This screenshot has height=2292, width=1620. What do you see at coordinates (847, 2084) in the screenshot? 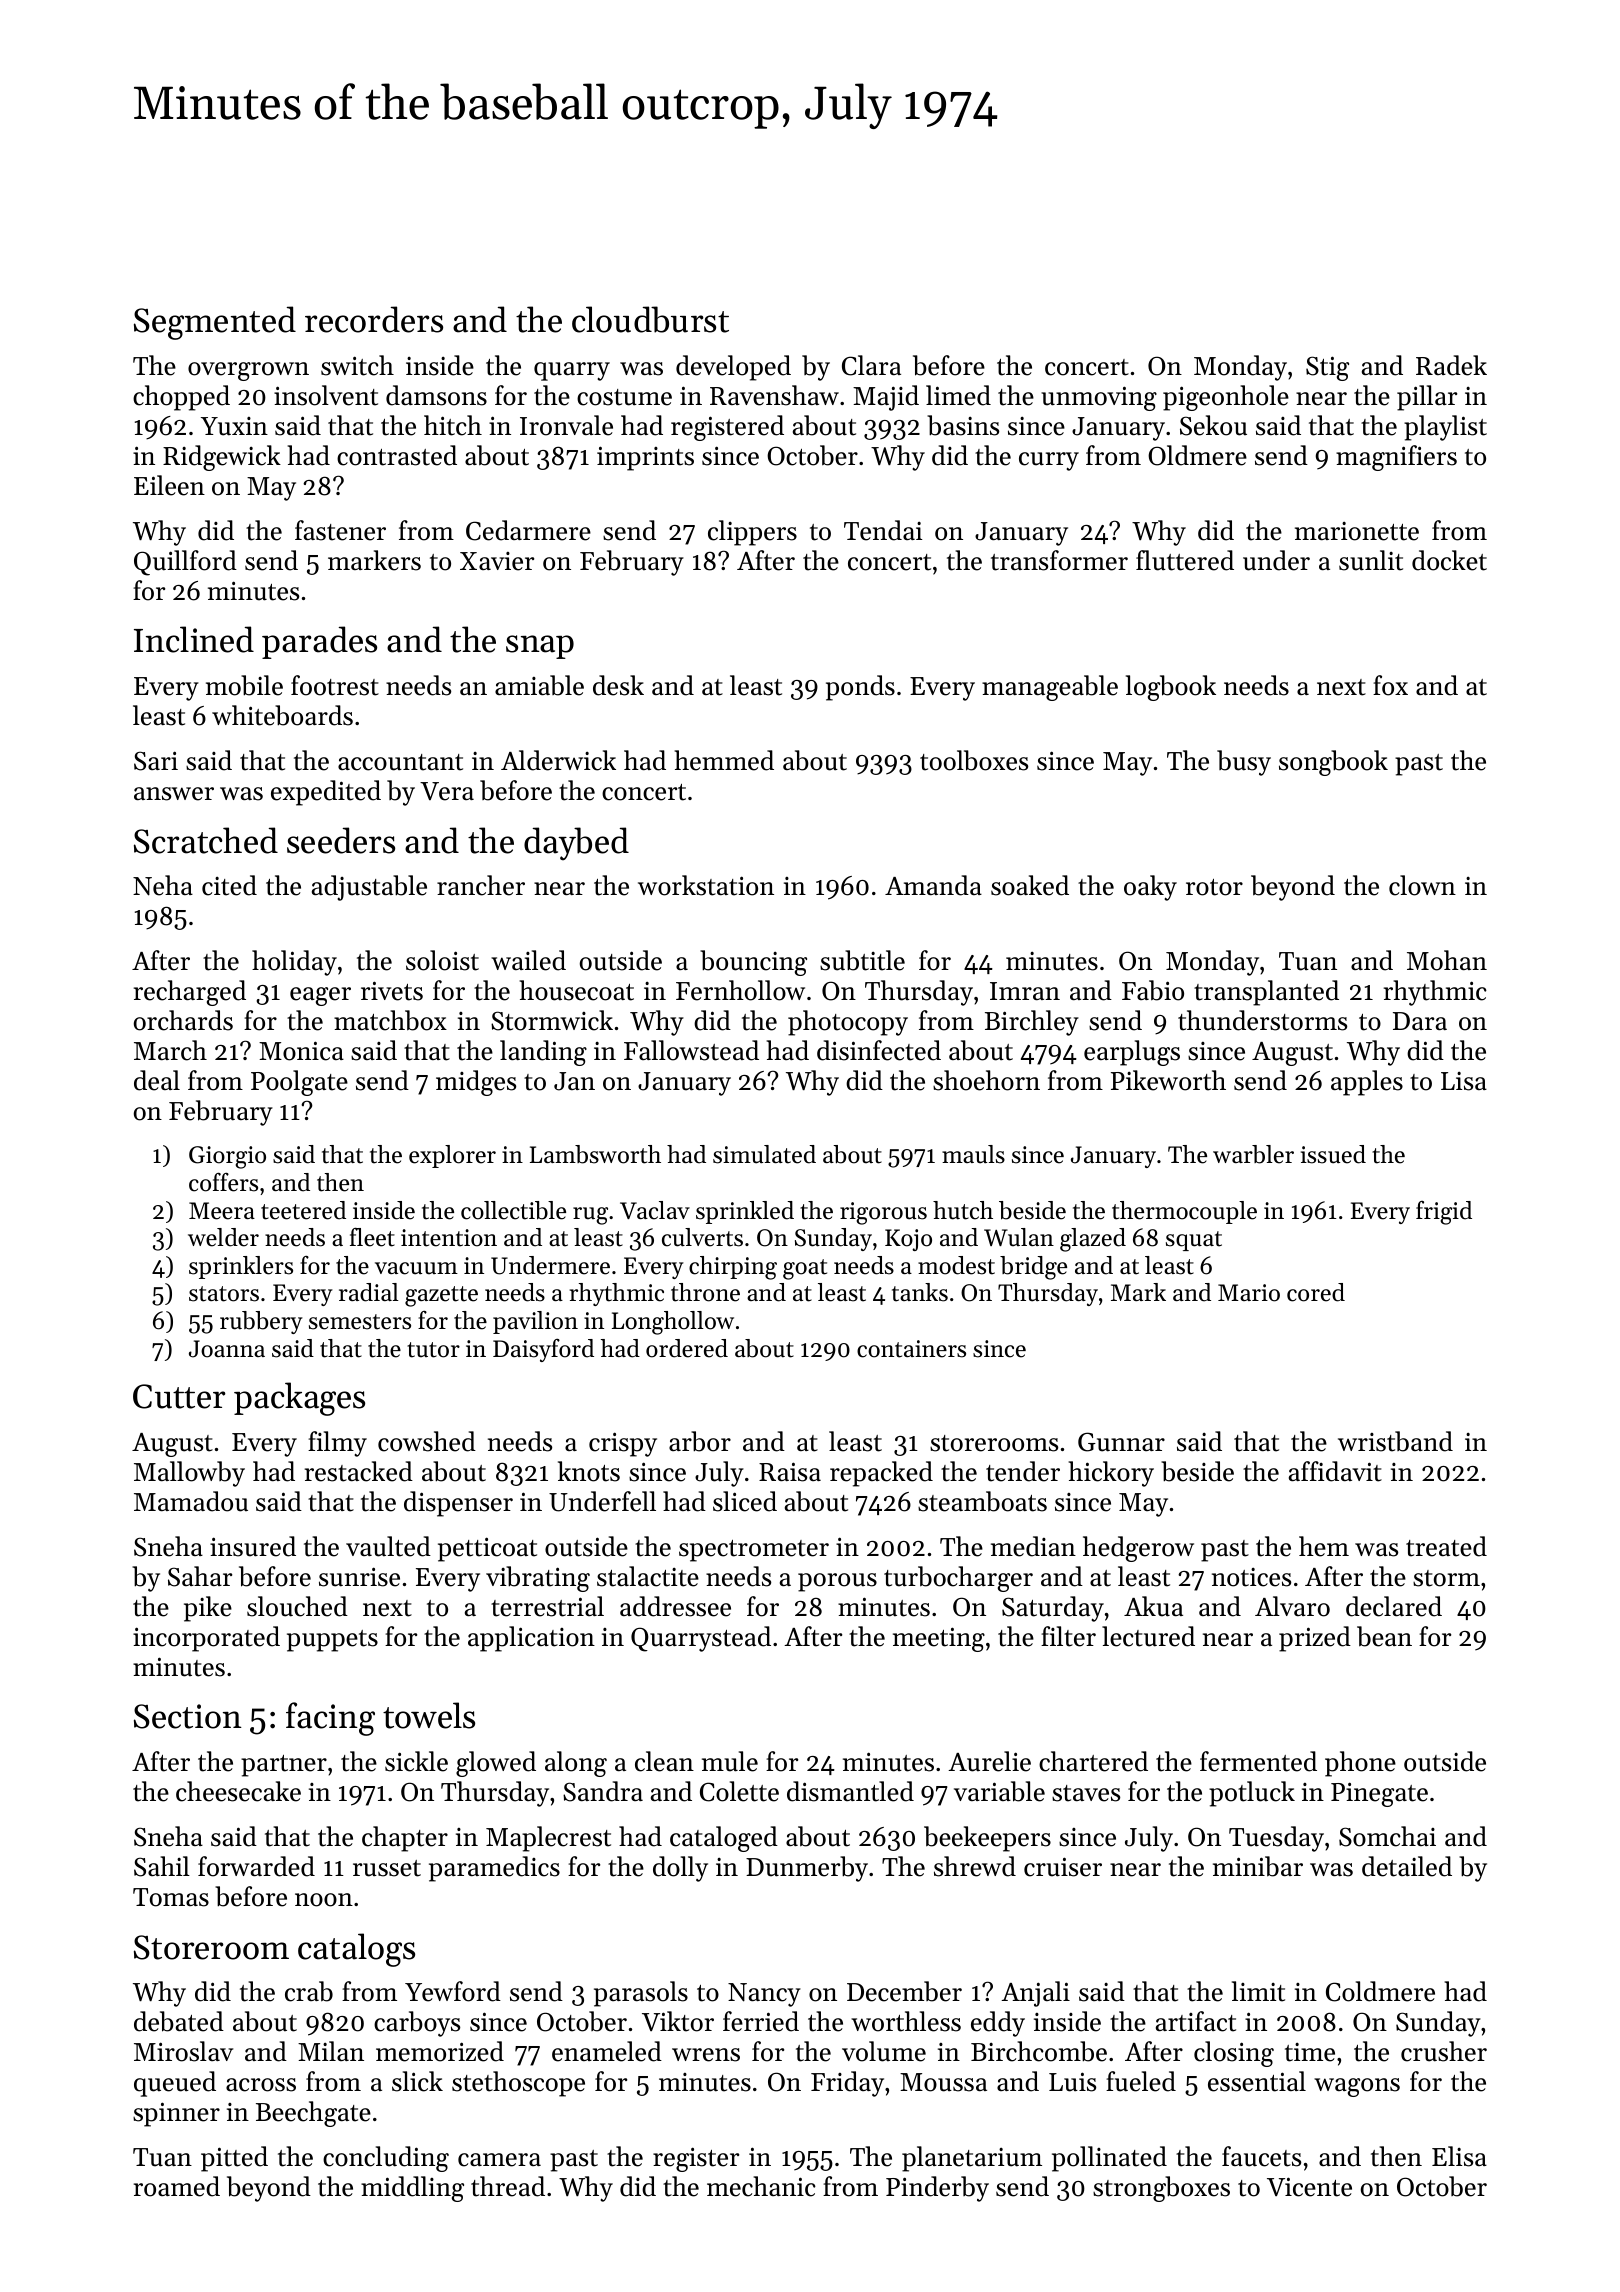
I see `Friday` at bounding box center [847, 2084].
